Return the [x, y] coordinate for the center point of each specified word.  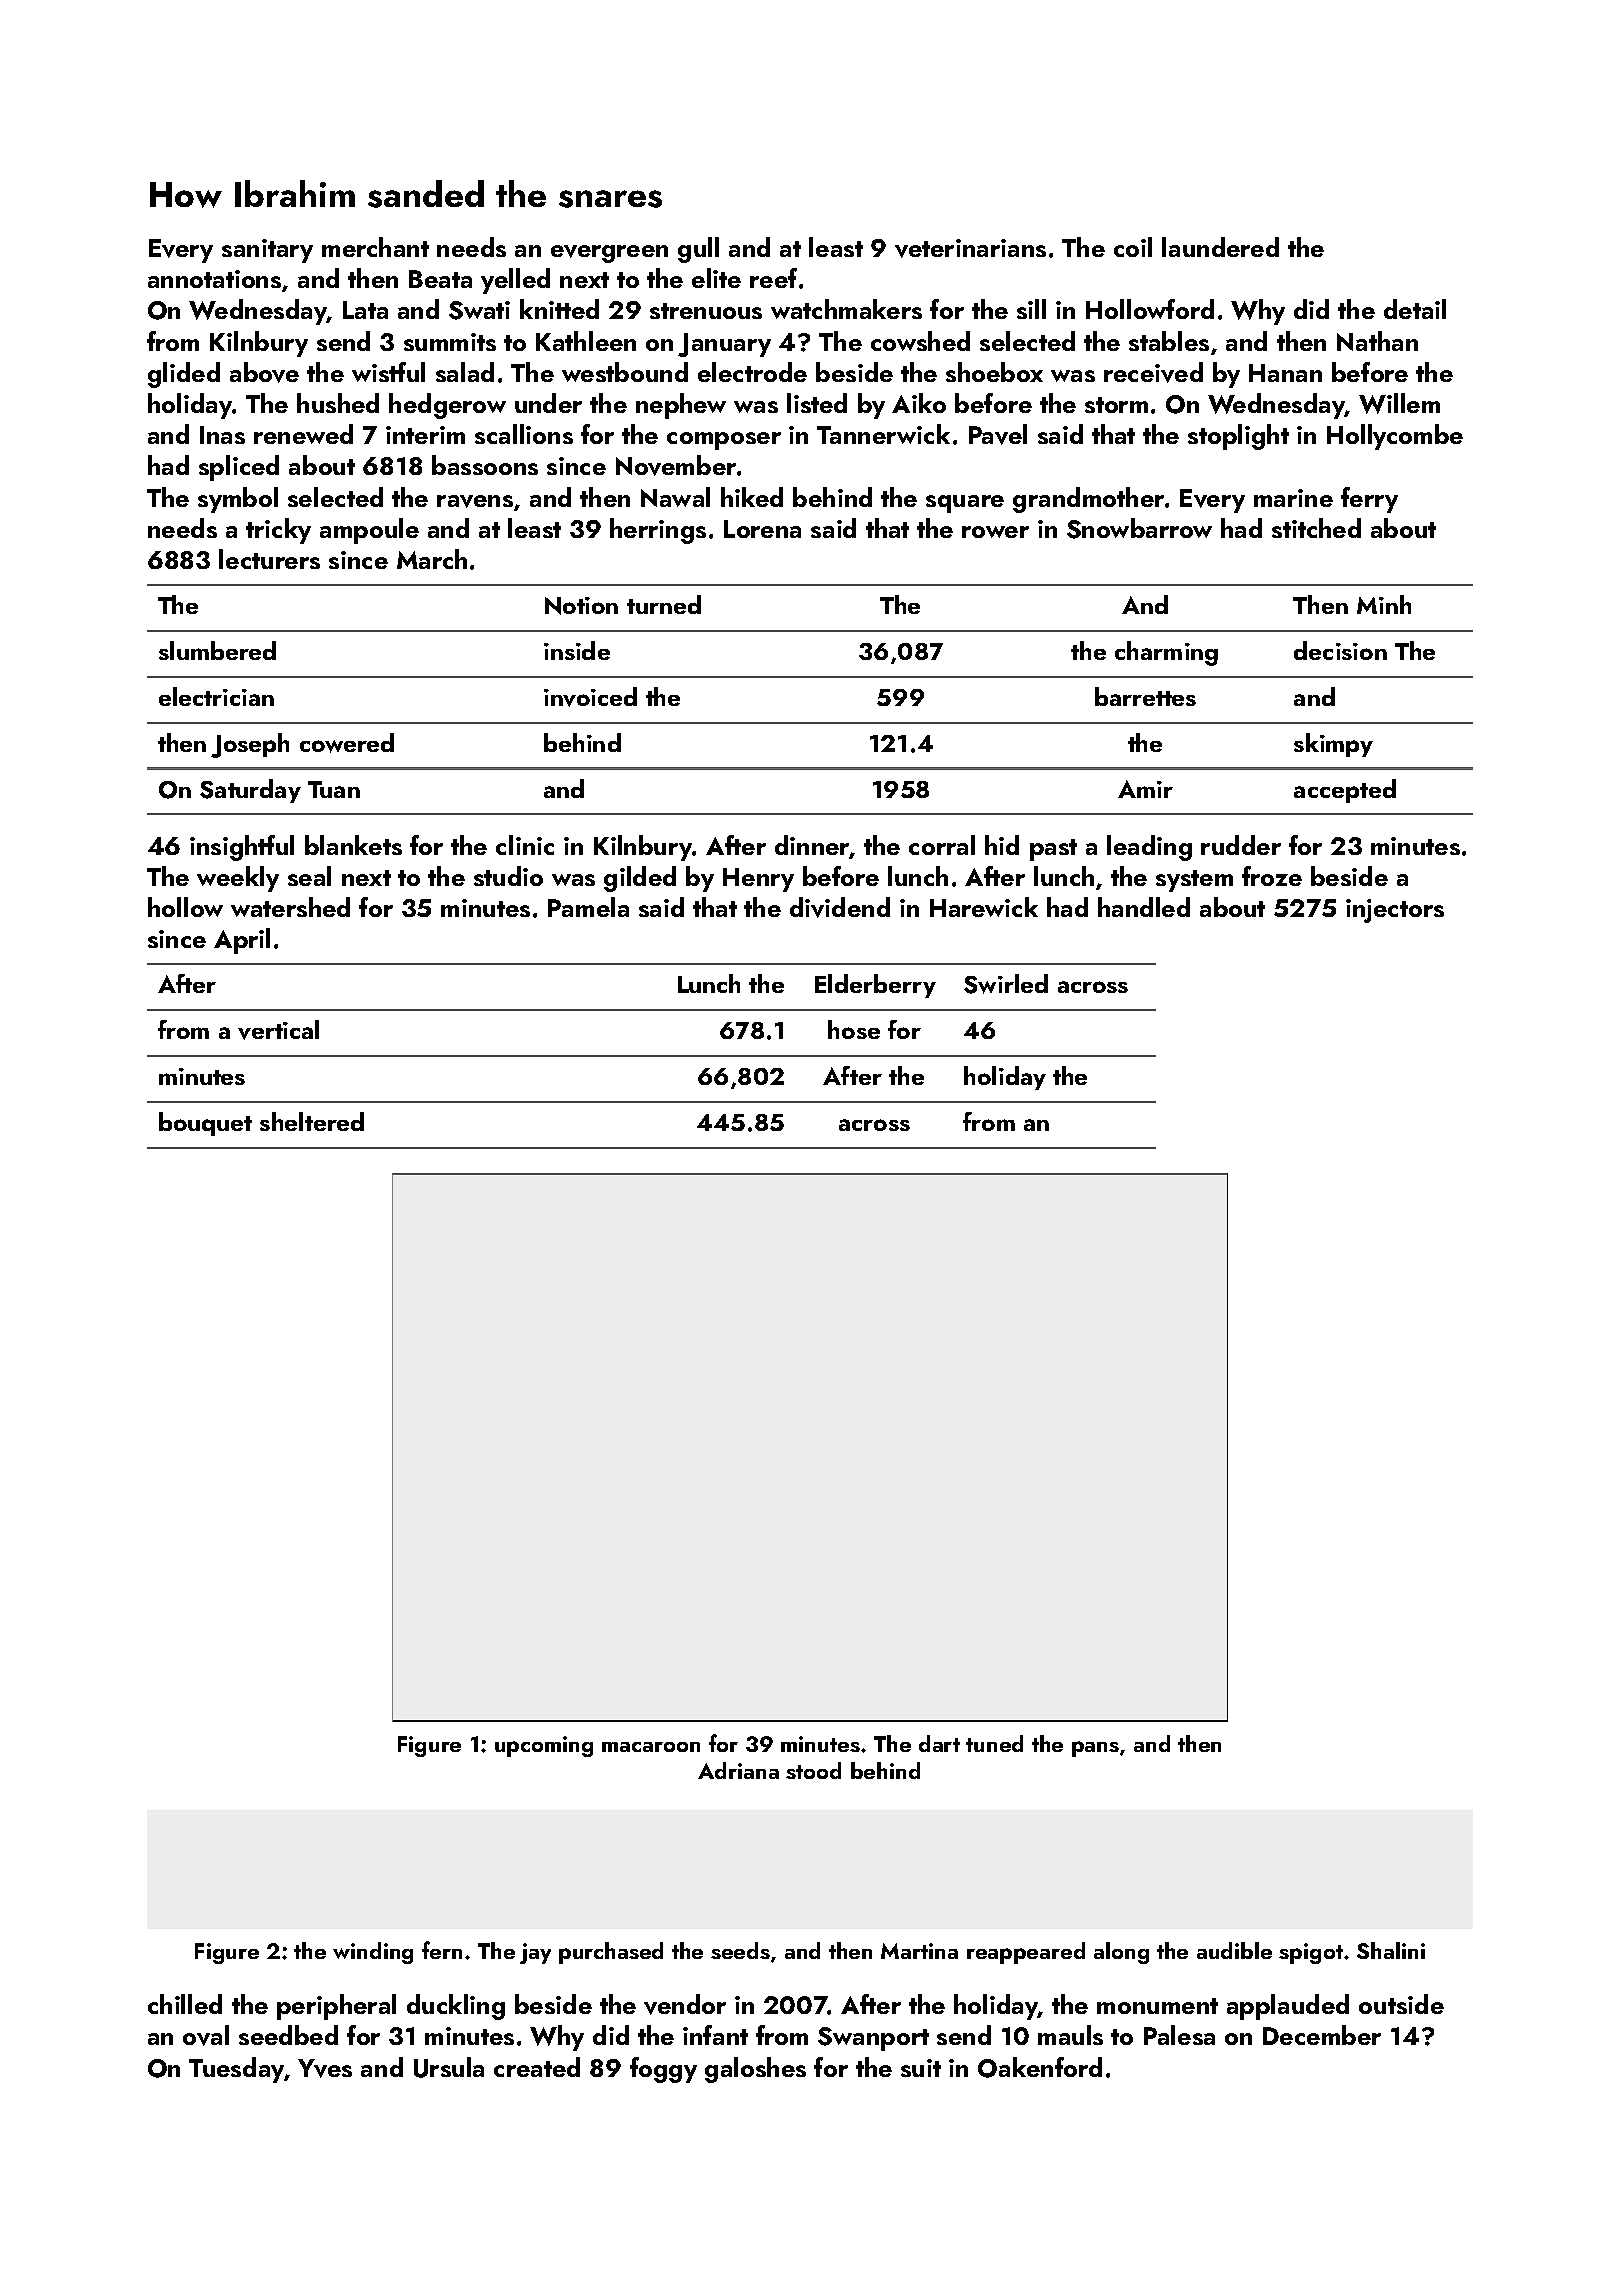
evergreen [609, 254]
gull [698, 250]
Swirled [1006, 984]
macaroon [651, 1747]
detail [1415, 309]
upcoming [544, 1746]
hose [854, 1029]
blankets [353, 845]
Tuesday [236, 2070]
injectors [1395, 911]
